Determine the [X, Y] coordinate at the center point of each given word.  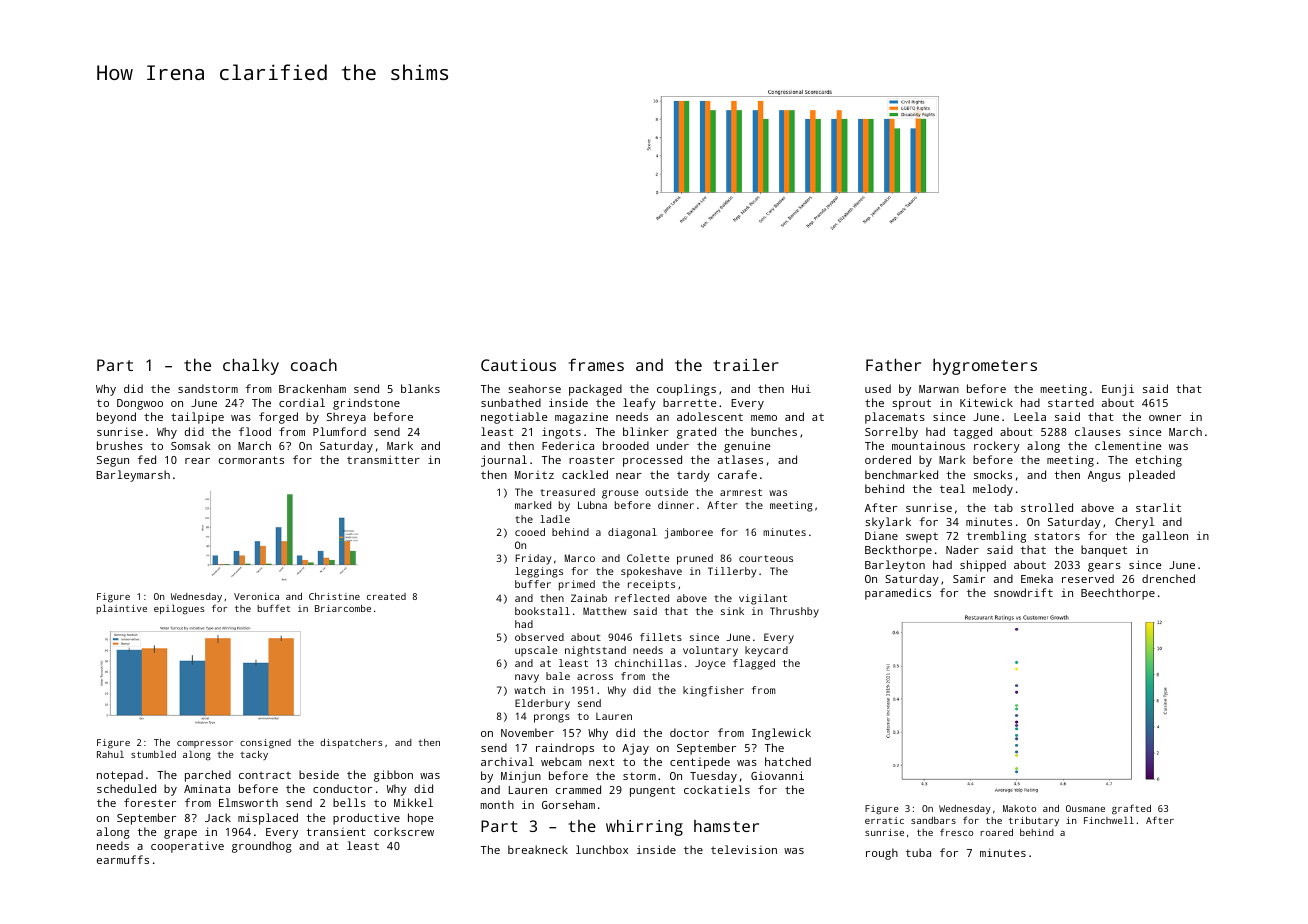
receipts [651, 585]
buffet [273, 608]
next [602, 762]
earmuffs [123, 859]
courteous [766, 558]
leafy [639, 404]
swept [922, 537]
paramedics [898, 594]
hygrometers [985, 367]
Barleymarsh [133, 476]
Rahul [110, 754]
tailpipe [197, 418]
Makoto [1019, 808]
